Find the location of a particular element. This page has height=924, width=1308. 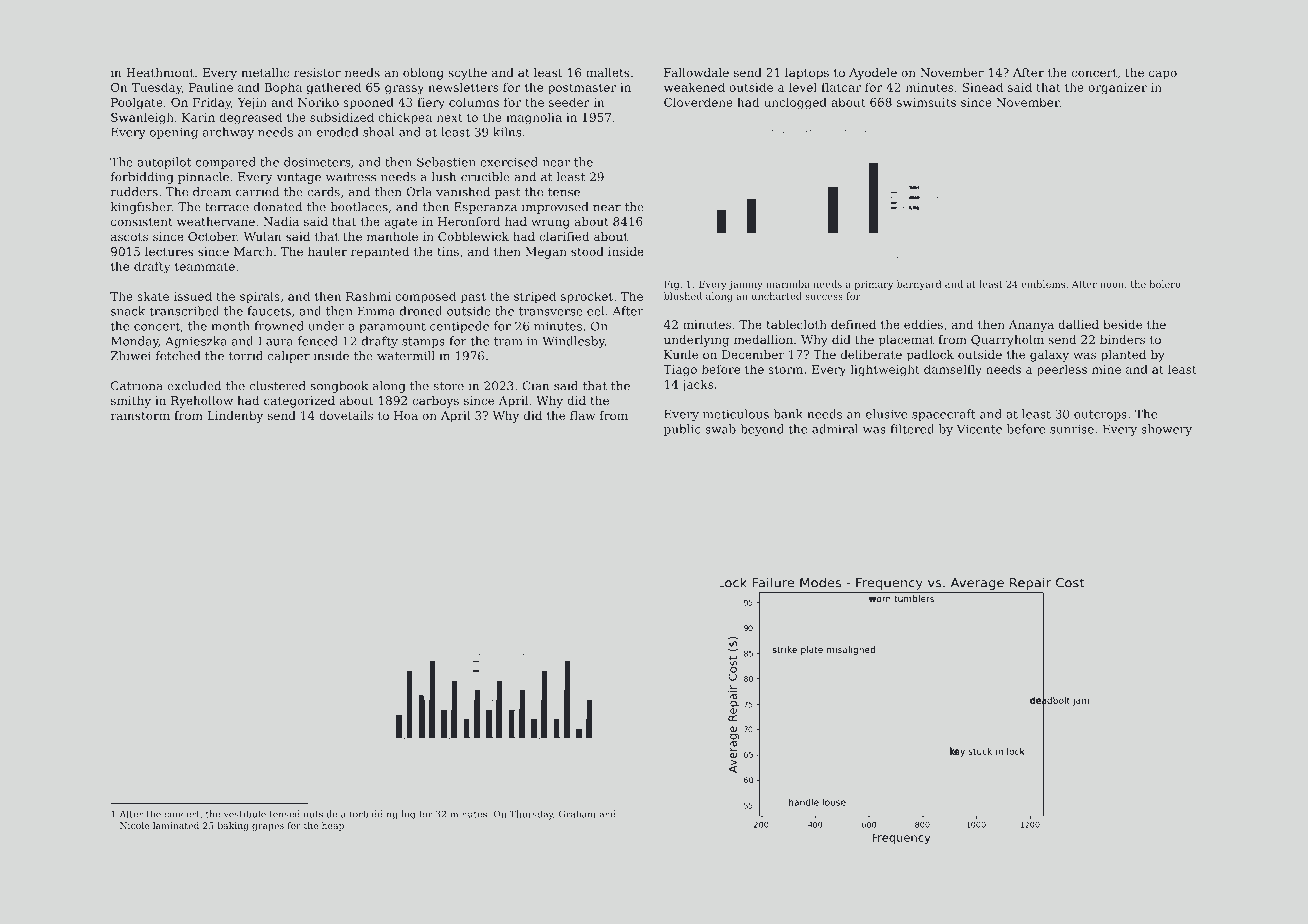

heap is located at coordinates (333, 826).
